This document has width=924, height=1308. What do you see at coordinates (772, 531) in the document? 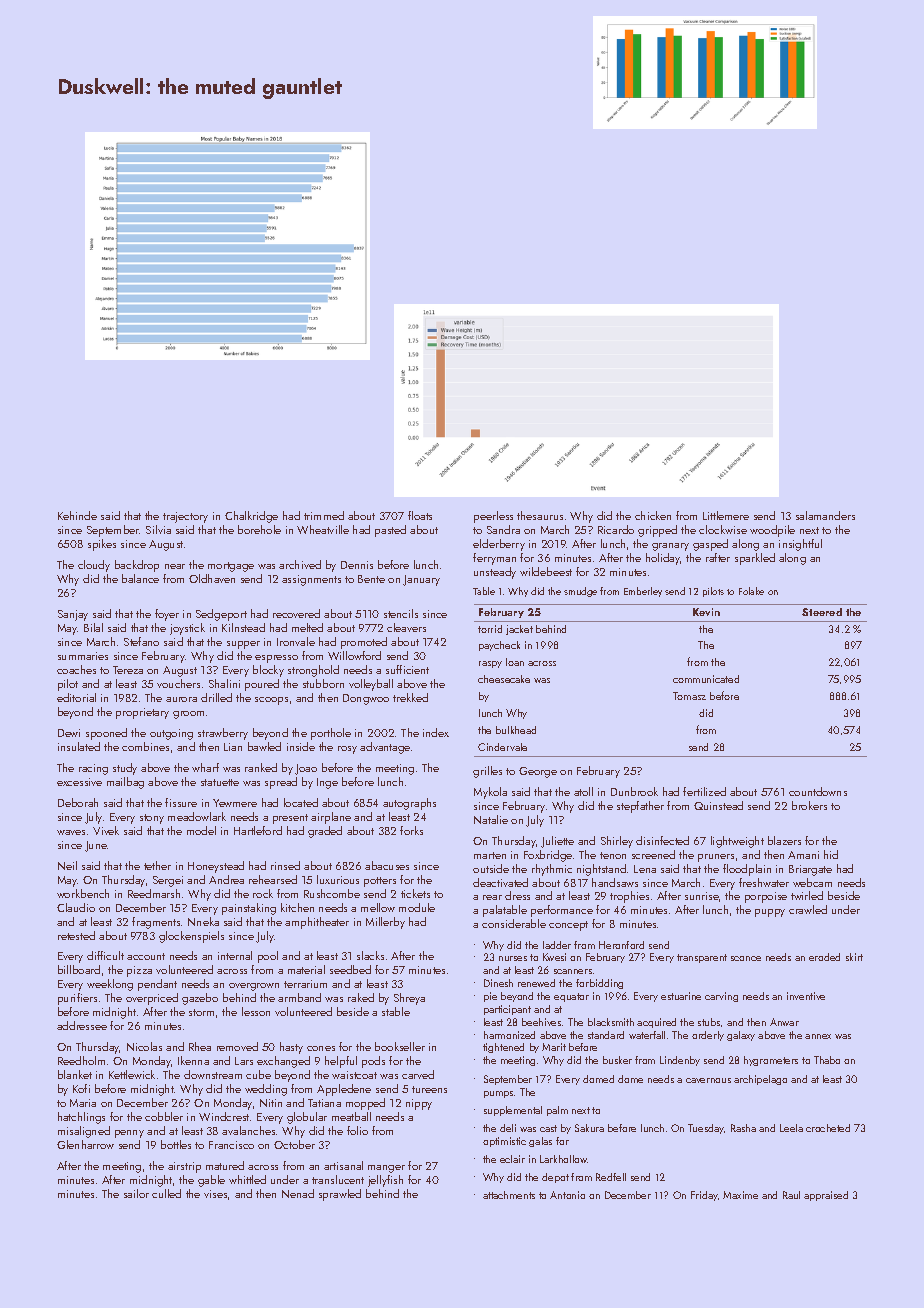
I see `woodpile` at bounding box center [772, 531].
